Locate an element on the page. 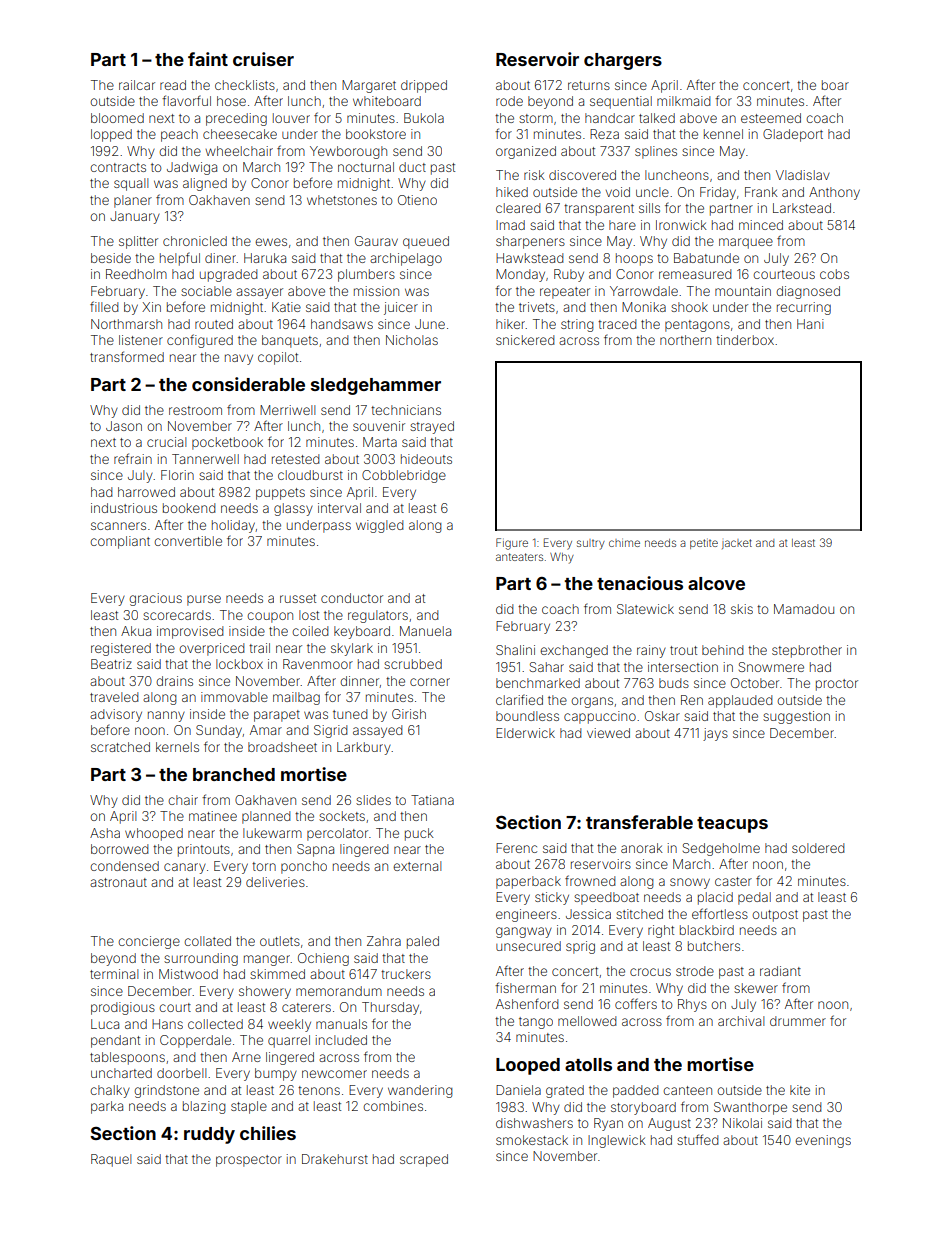 The height and width of the page is (1233, 952). storm is located at coordinates (536, 118).
